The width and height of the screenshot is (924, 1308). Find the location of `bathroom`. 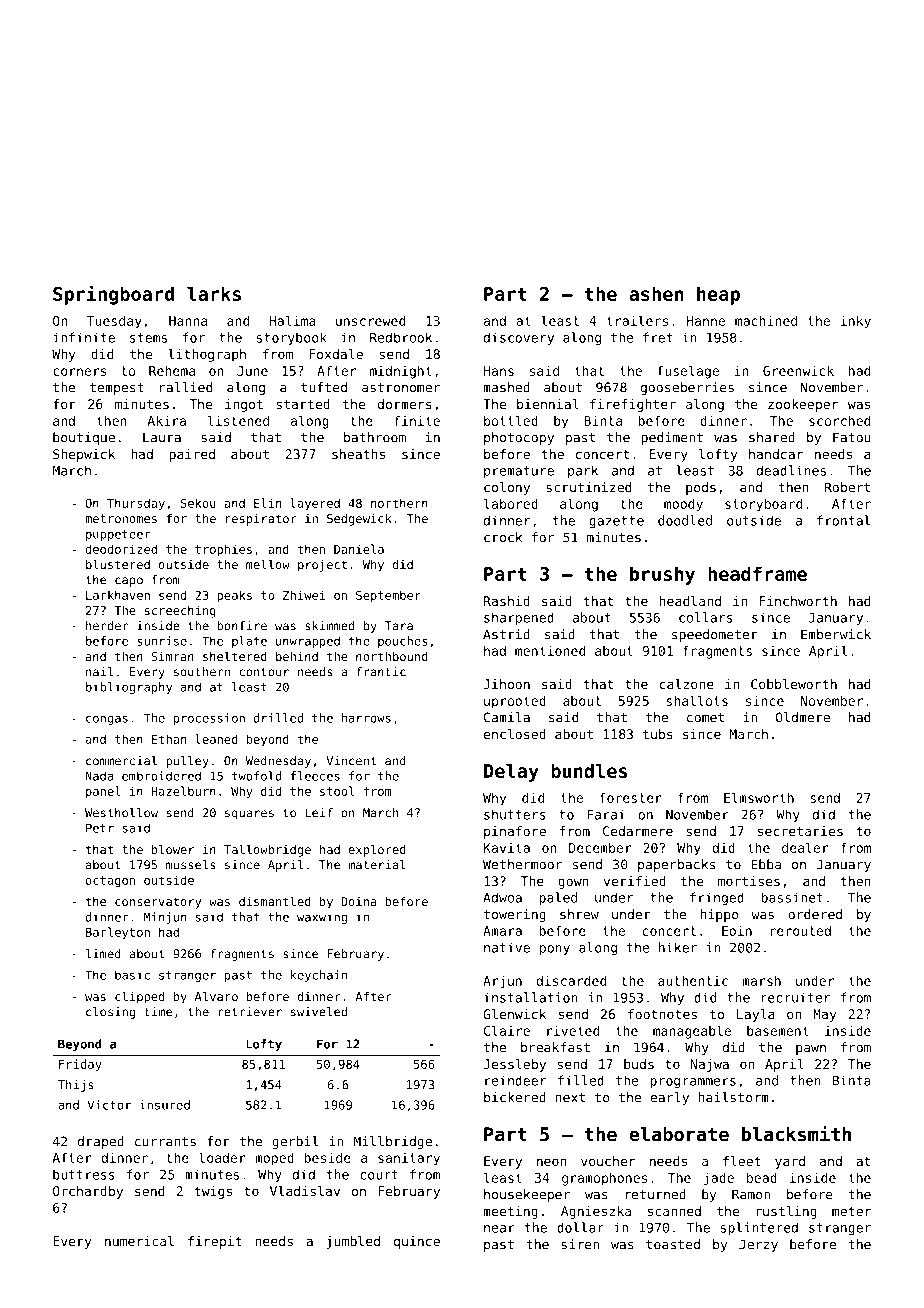

bathroom is located at coordinates (375, 437).
